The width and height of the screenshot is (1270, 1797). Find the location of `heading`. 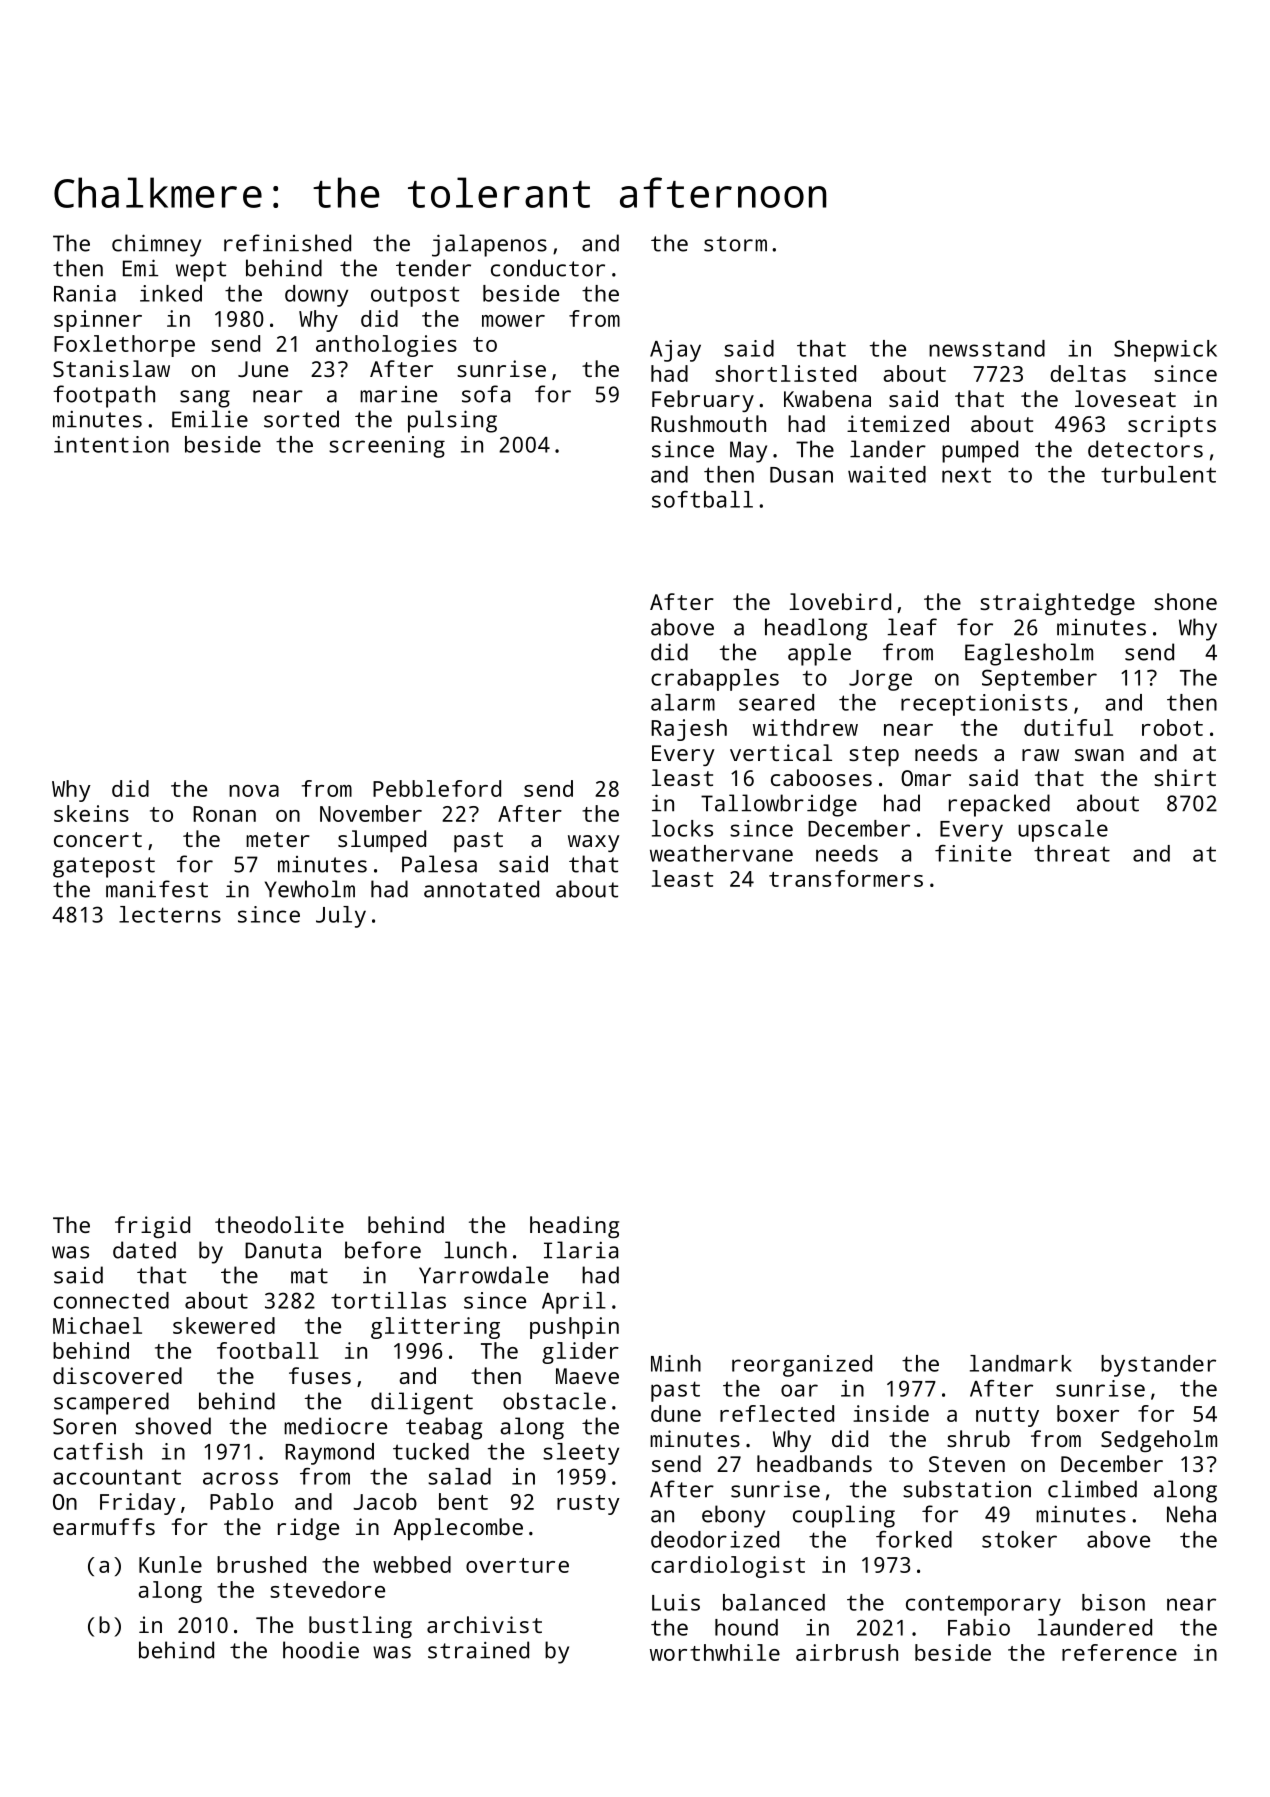

heading is located at coordinates (574, 1227).
